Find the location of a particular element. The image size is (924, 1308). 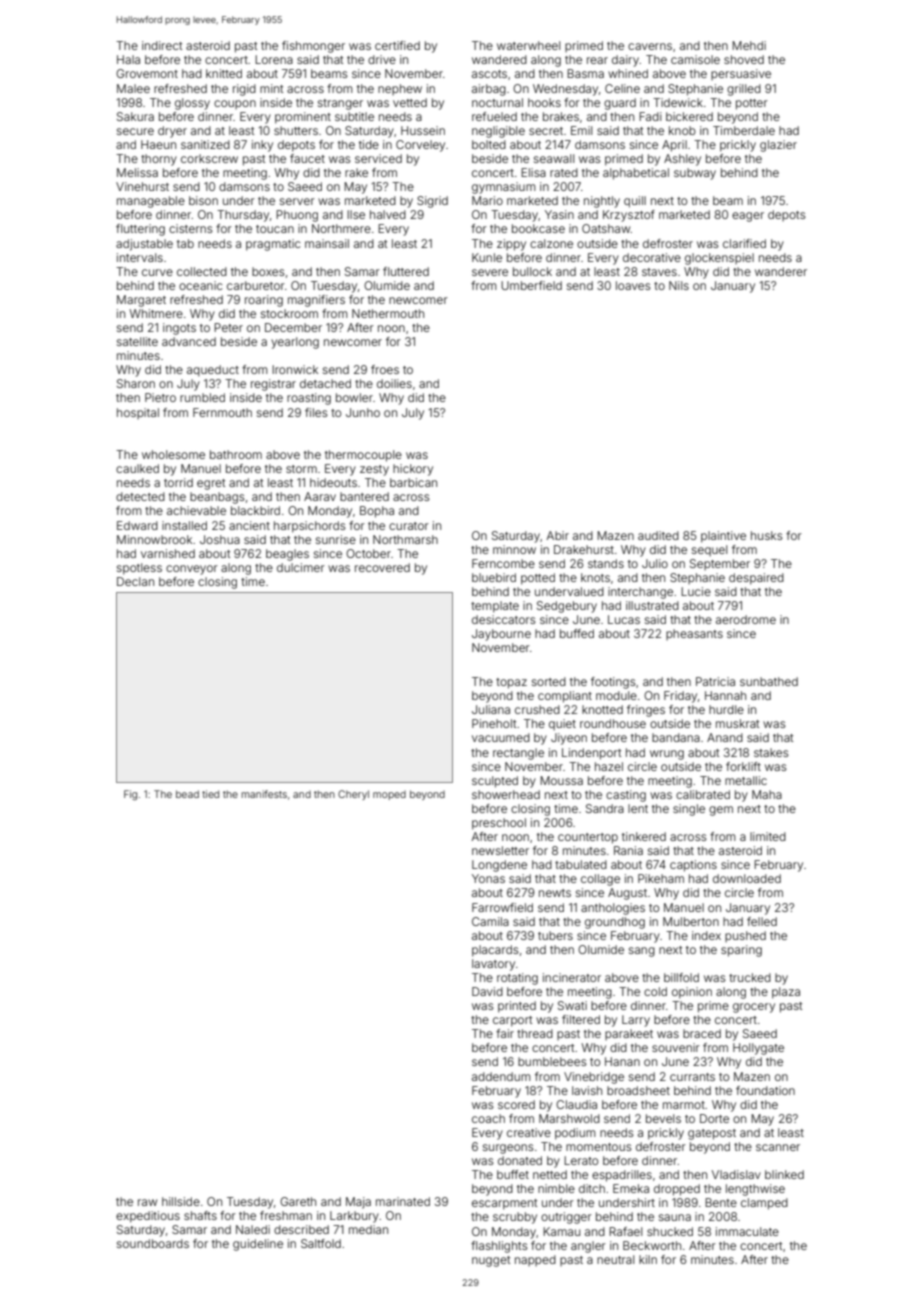

Juliana is located at coordinates (491, 709).
